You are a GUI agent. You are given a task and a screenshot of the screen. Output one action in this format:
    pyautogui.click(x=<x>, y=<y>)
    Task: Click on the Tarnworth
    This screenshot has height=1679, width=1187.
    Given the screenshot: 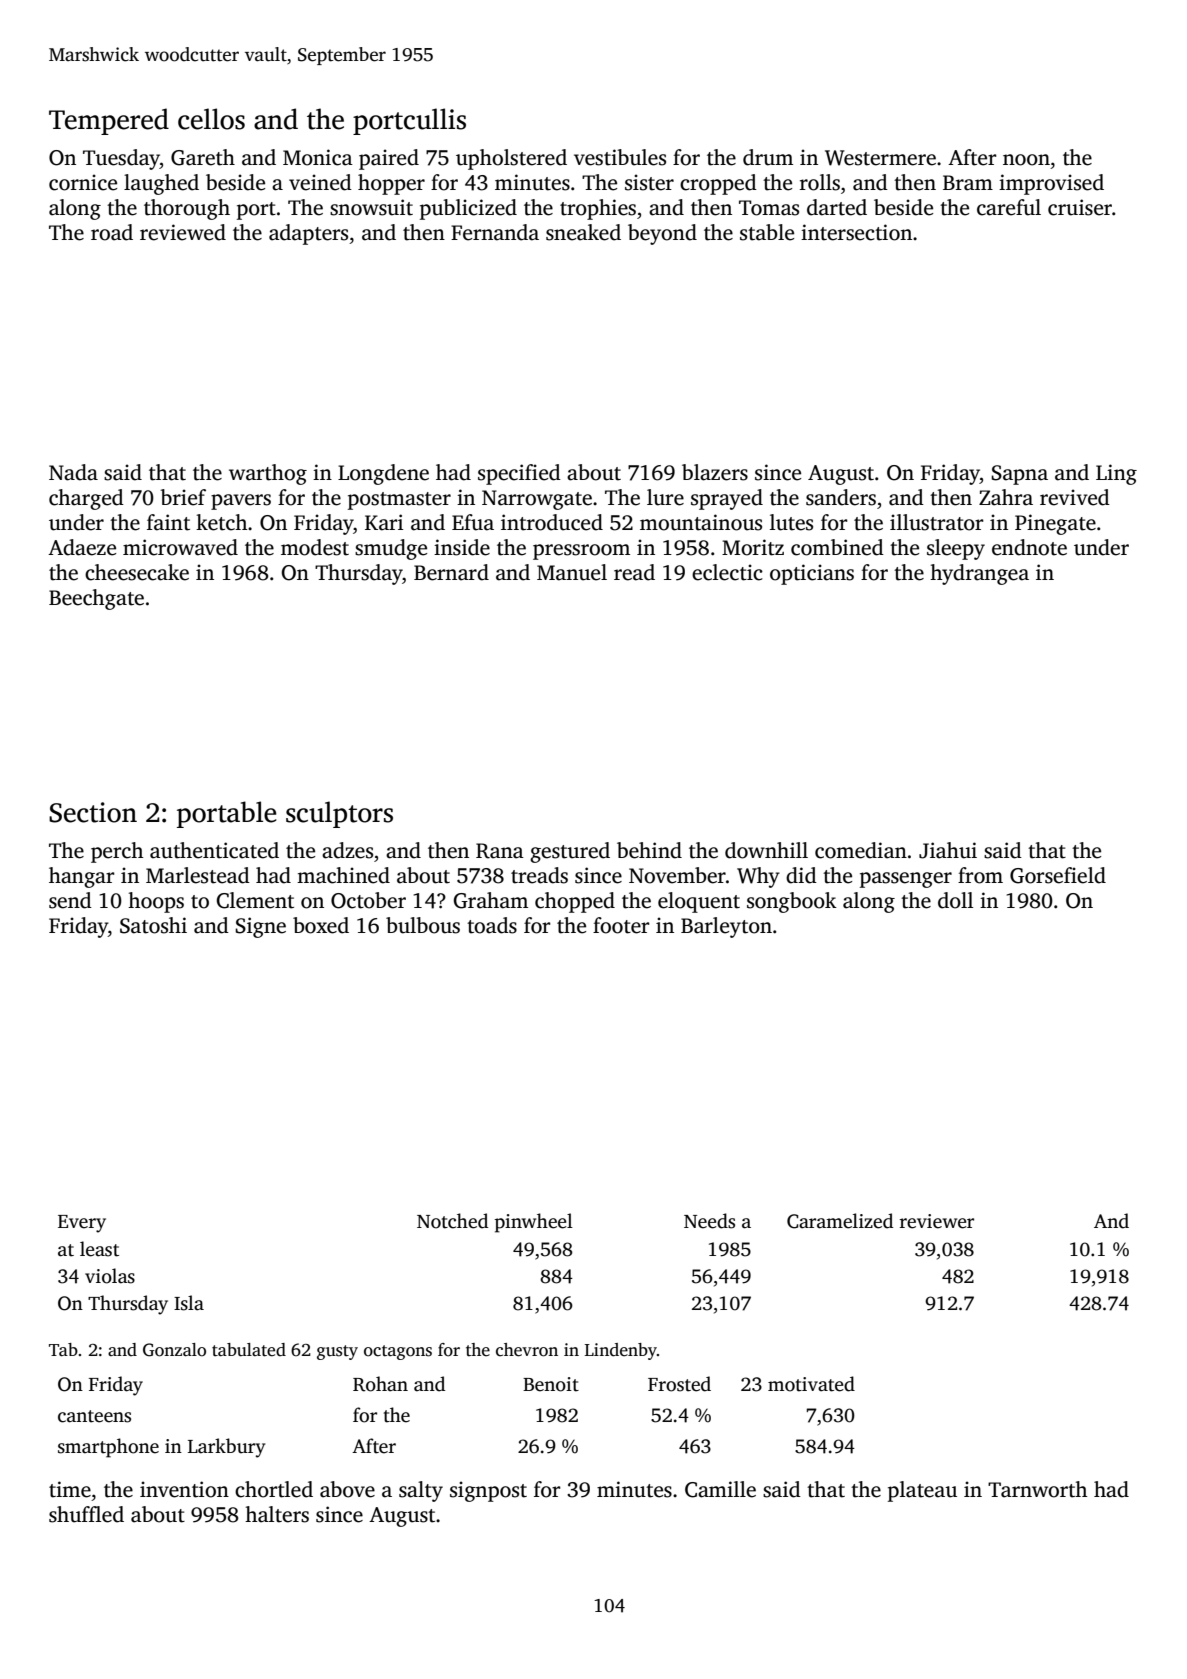 What is the action you would take?
    pyautogui.click(x=1037, y=1489)
